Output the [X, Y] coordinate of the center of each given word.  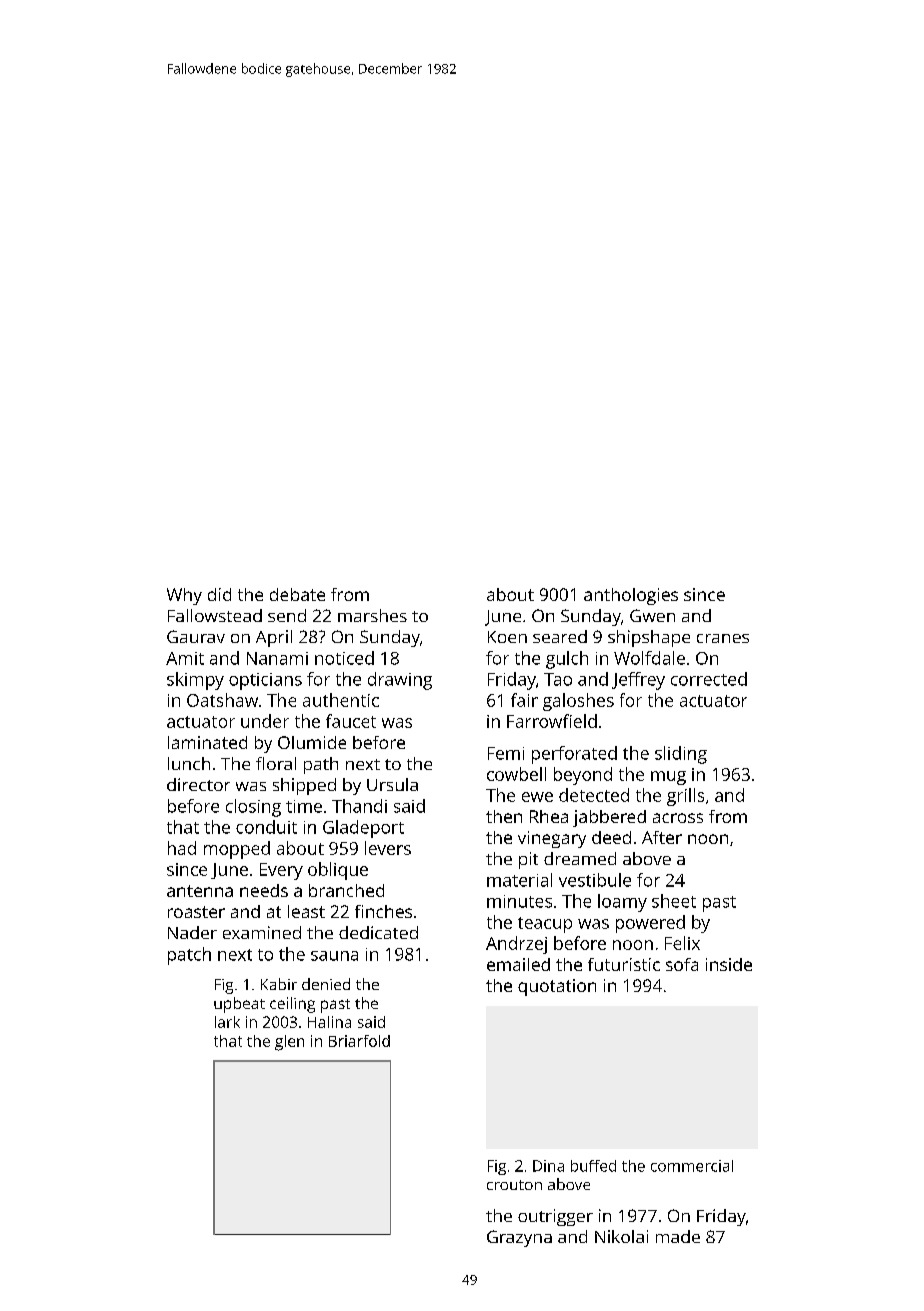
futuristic [624, 964]
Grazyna [519, 1238]
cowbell [516, 774]
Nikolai [621, 1236]
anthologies [631, 596]
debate [297, 594]
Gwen [652, 615]
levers [388, 848]
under [265, 721]
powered [650, 924]
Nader [192, 932]
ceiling [292, 1005]
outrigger [555, 1217]
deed [611, 837]
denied [326, 984]
